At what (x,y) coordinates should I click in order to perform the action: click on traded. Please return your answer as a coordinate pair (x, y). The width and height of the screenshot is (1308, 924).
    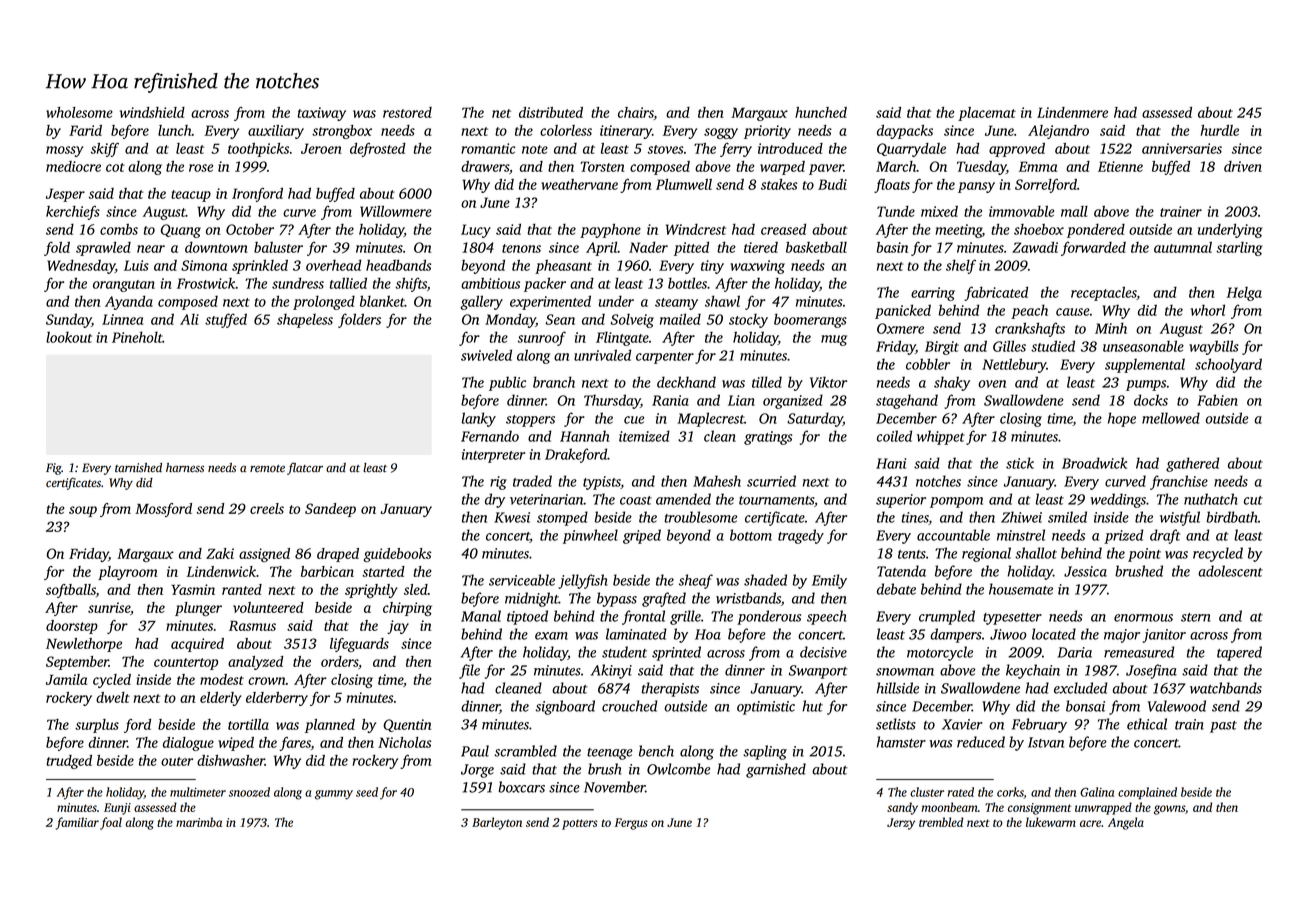
    Looking at the image, I should click on (532, 481).
